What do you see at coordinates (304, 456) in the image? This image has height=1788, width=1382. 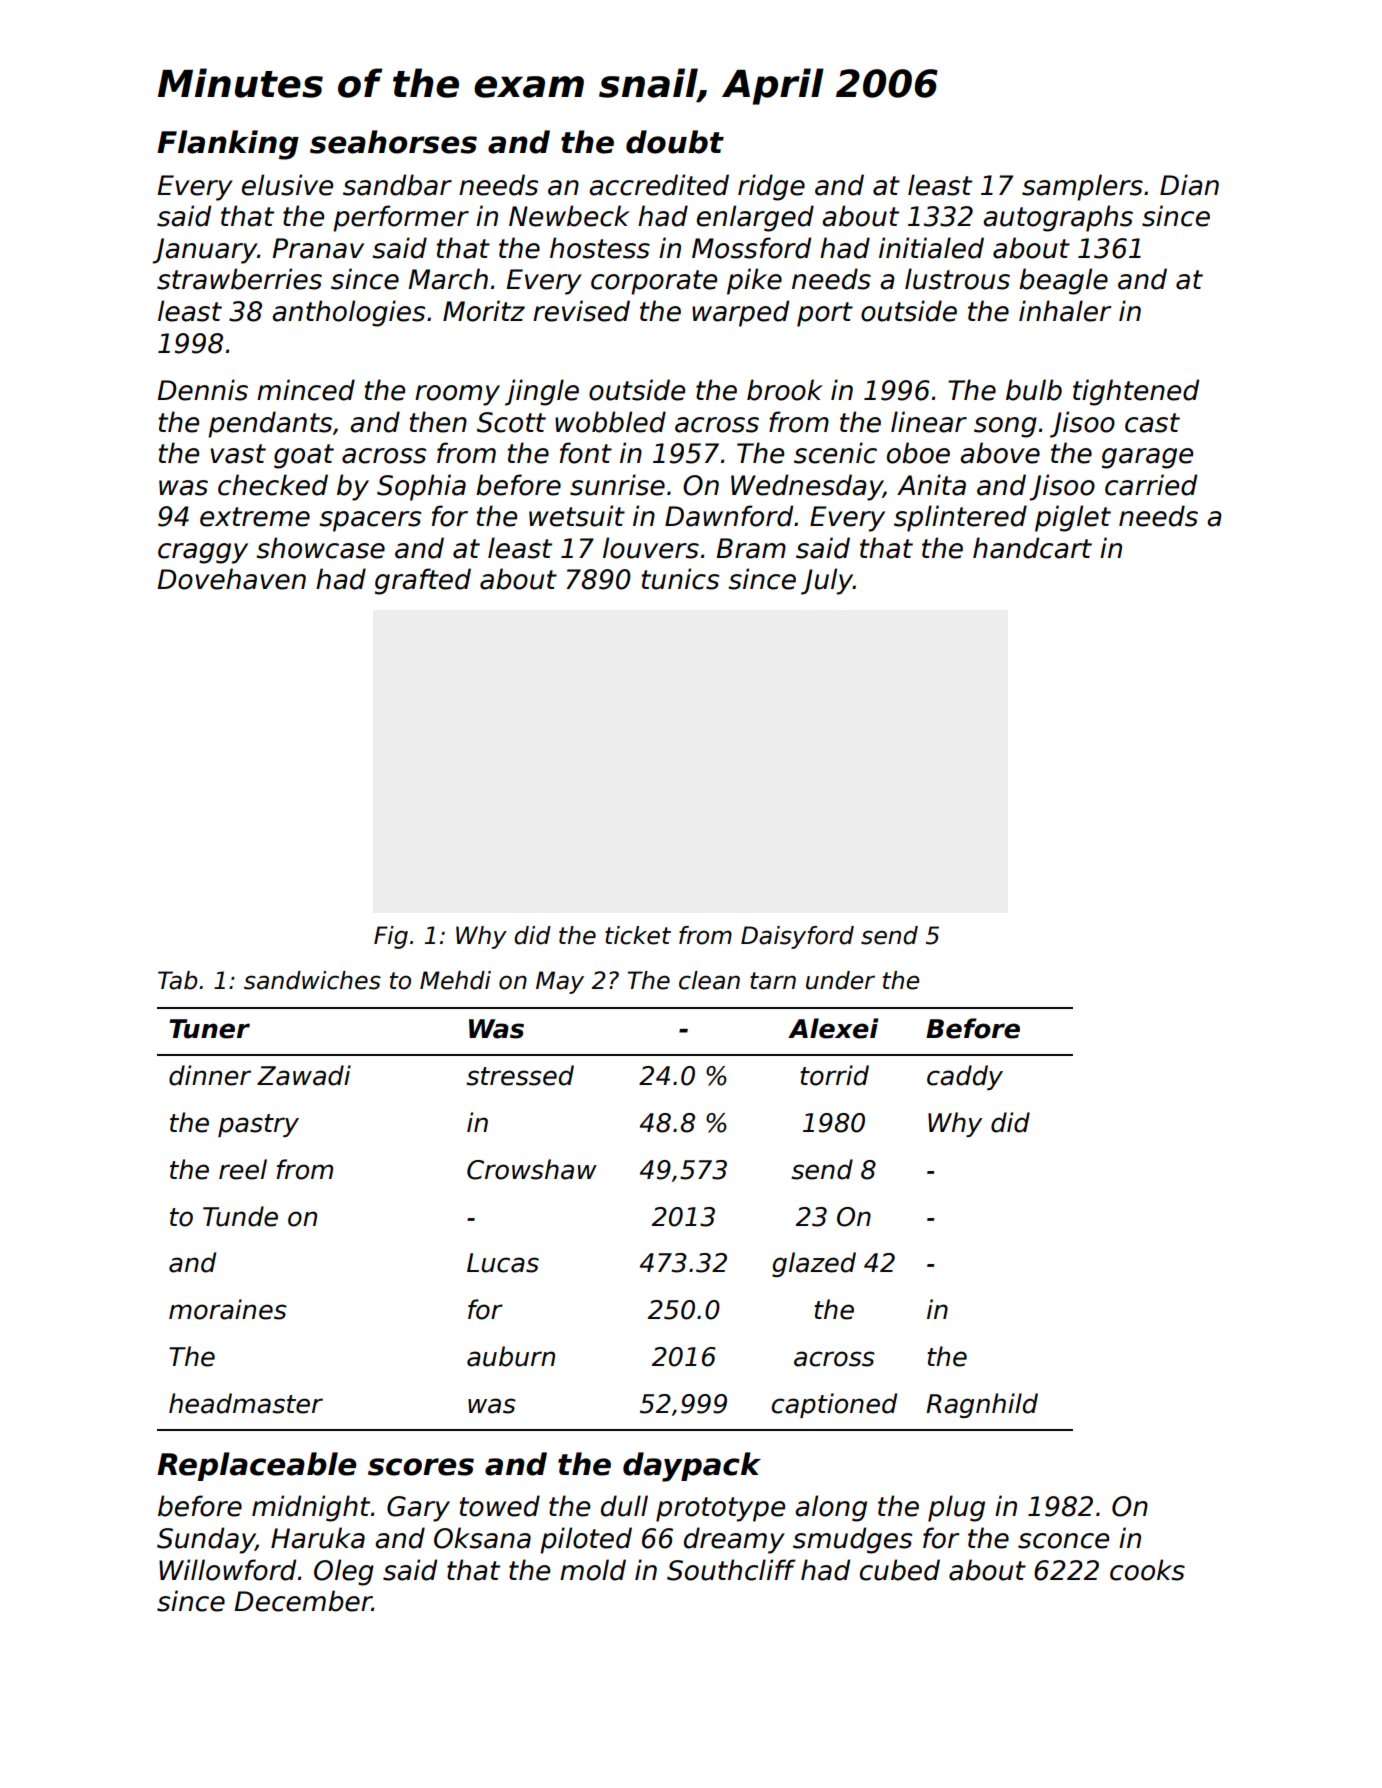 I see `goat` at bounding box center [304, 456].
